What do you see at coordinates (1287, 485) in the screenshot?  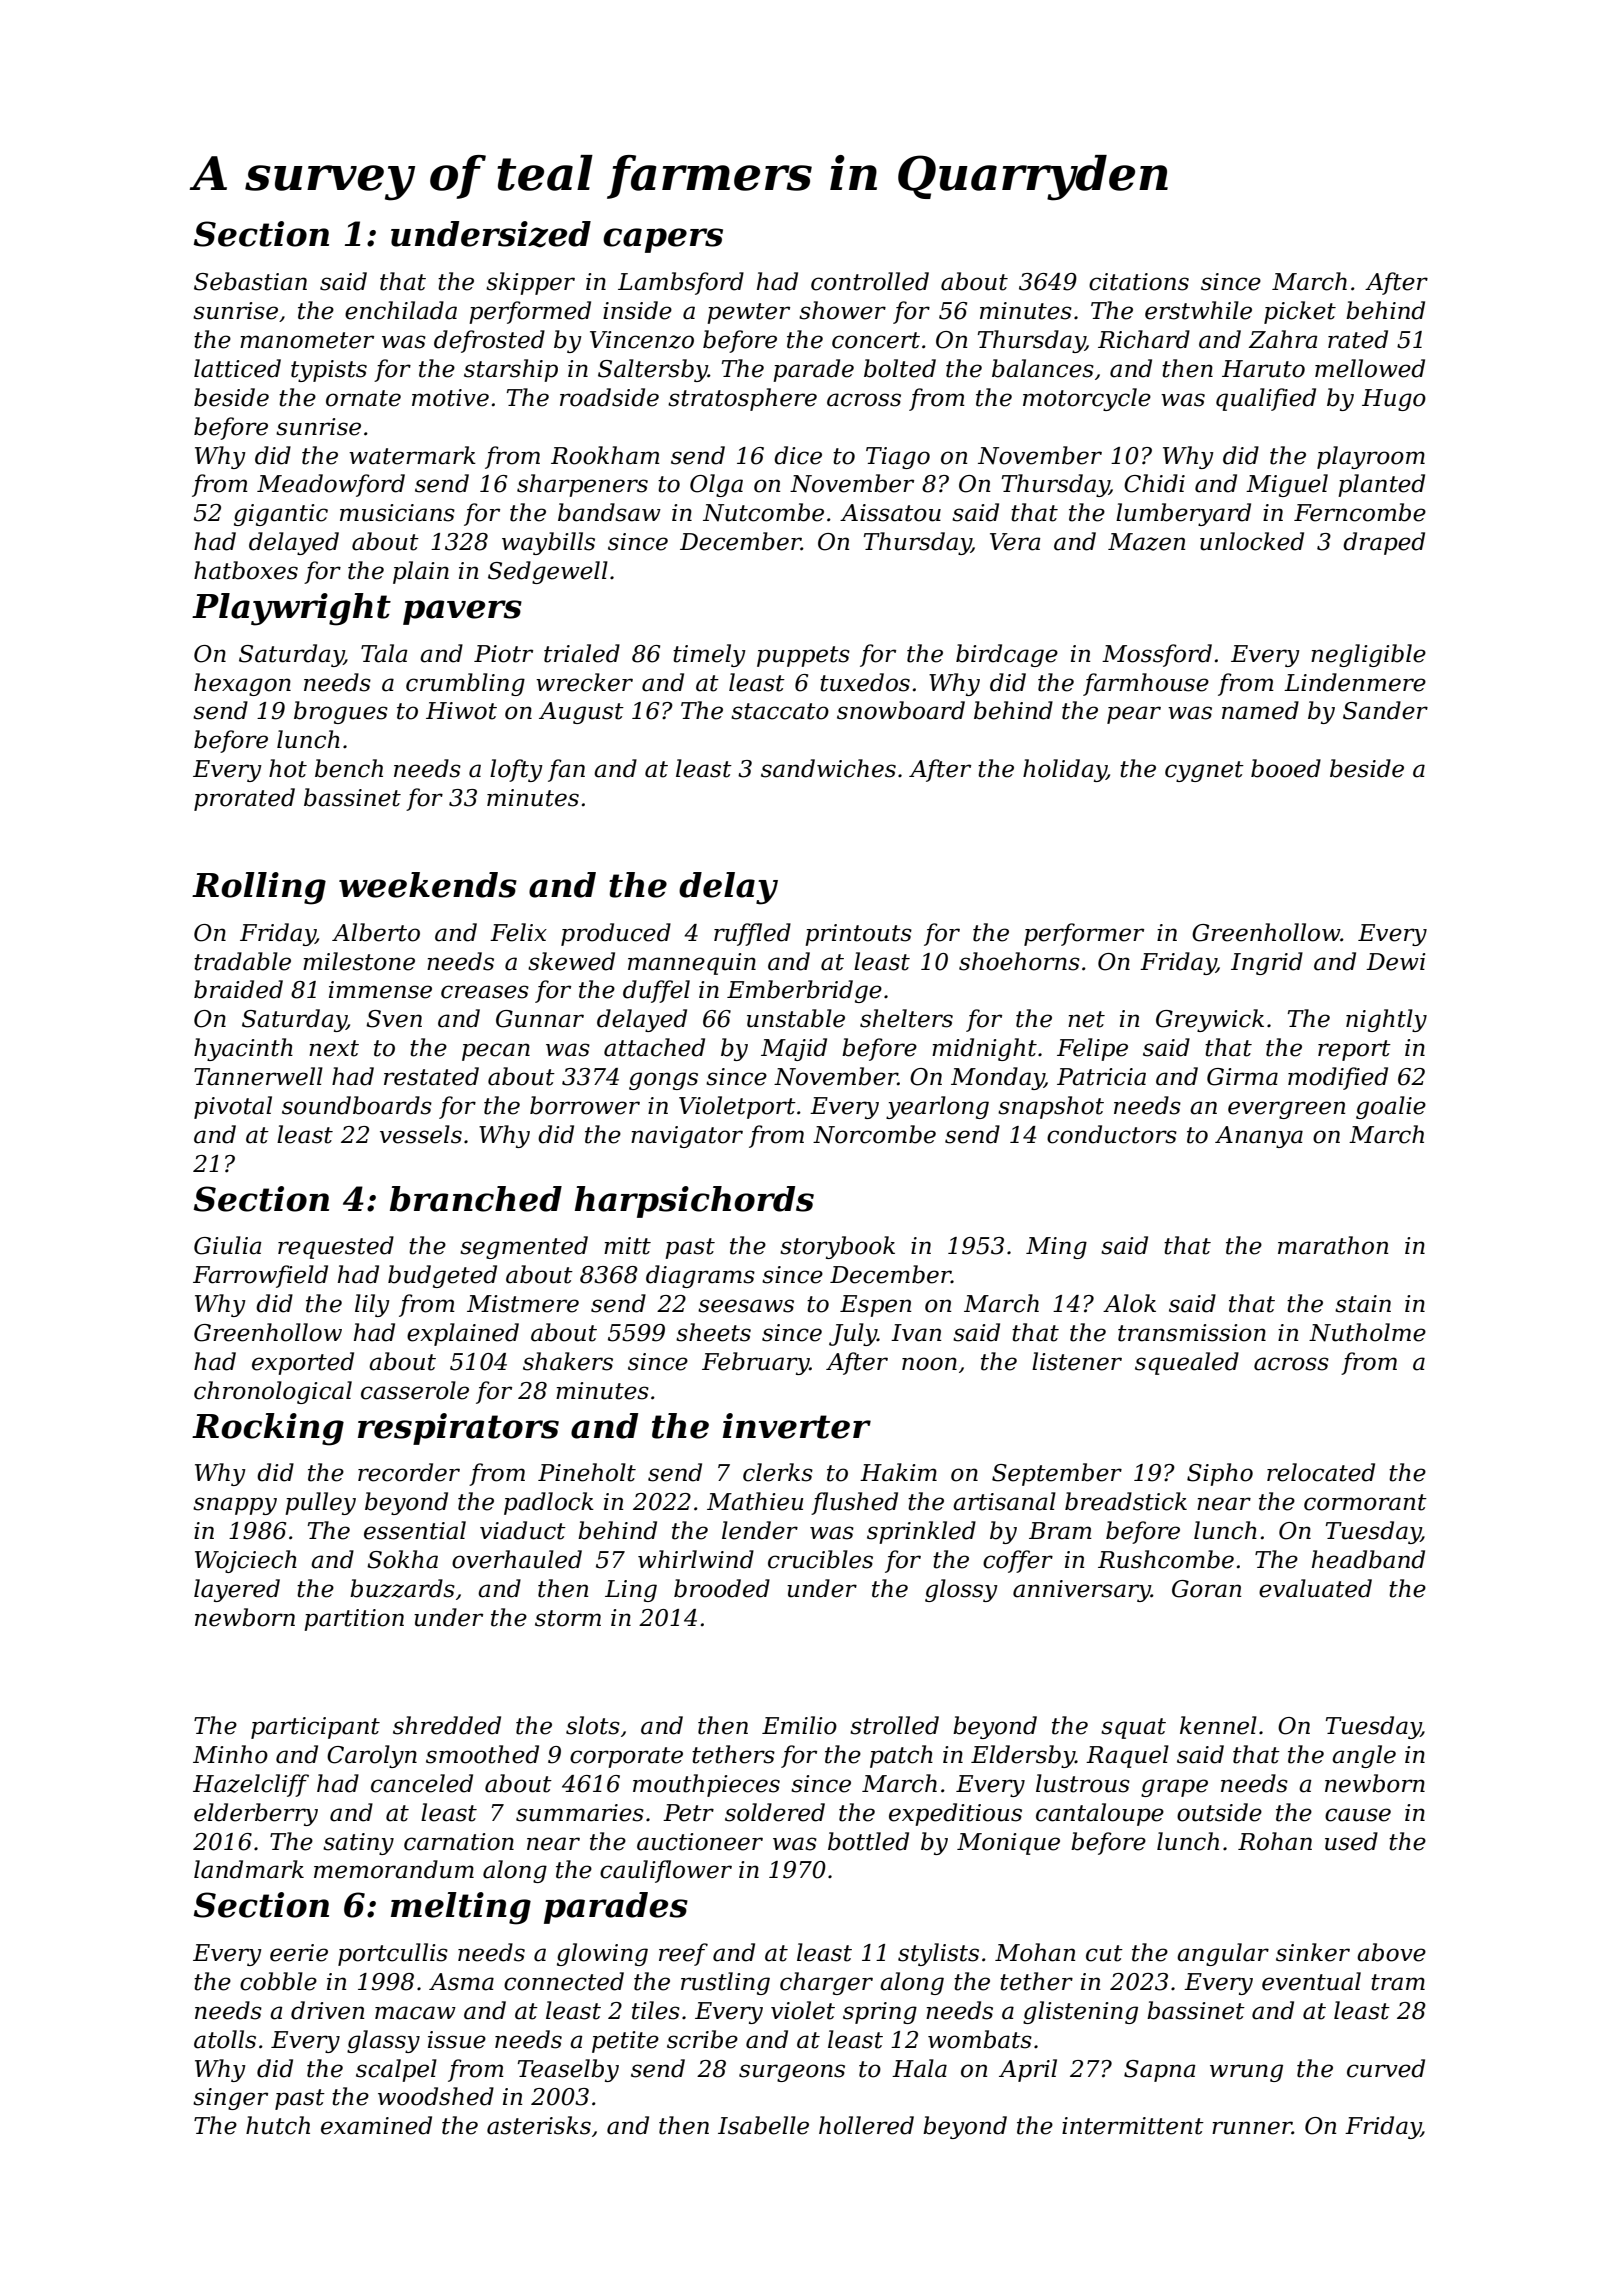 I see `Miguel` at bounding box center [1287, 485].
